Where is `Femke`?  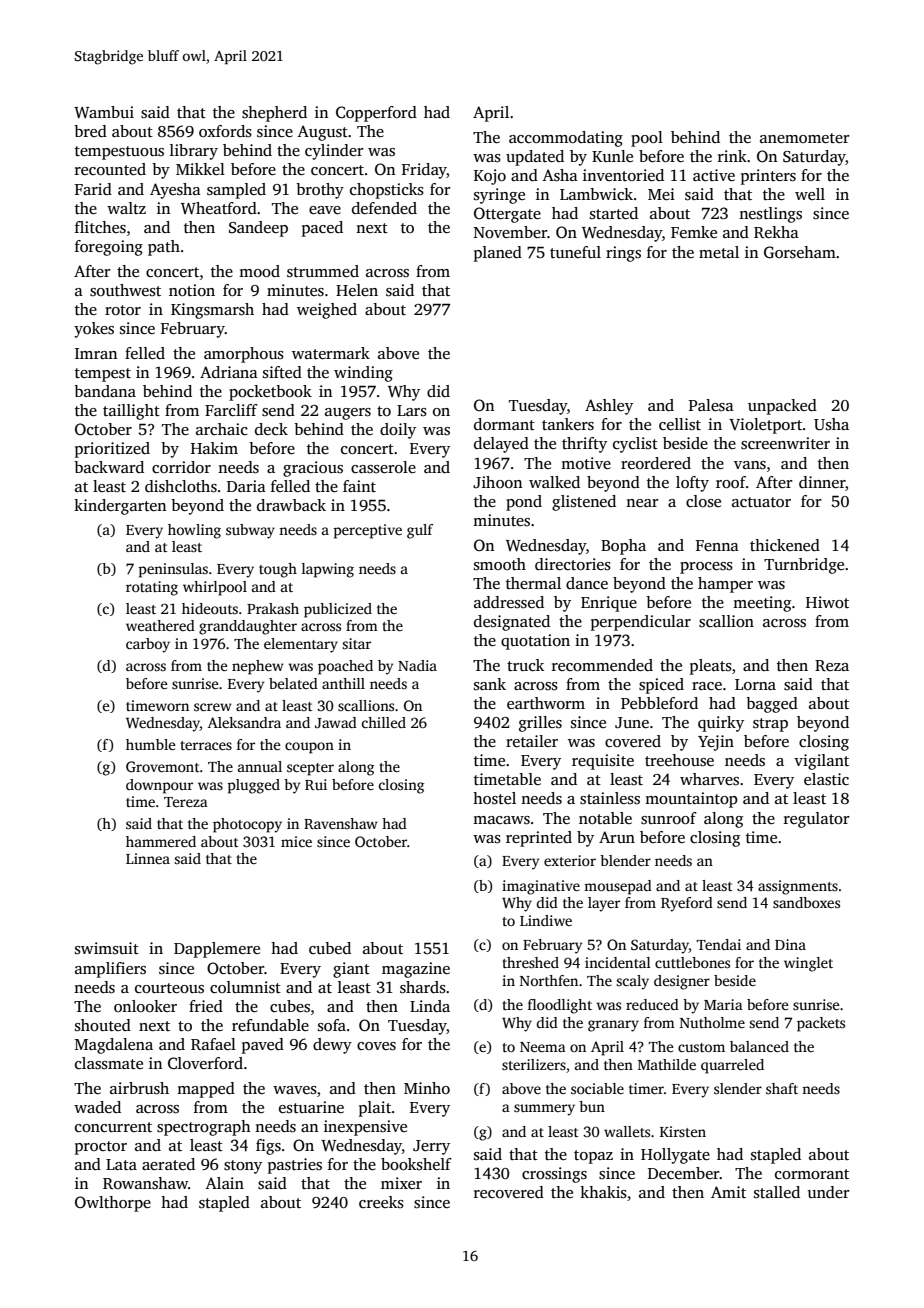
Femke is located at coordinates (694, 232).
